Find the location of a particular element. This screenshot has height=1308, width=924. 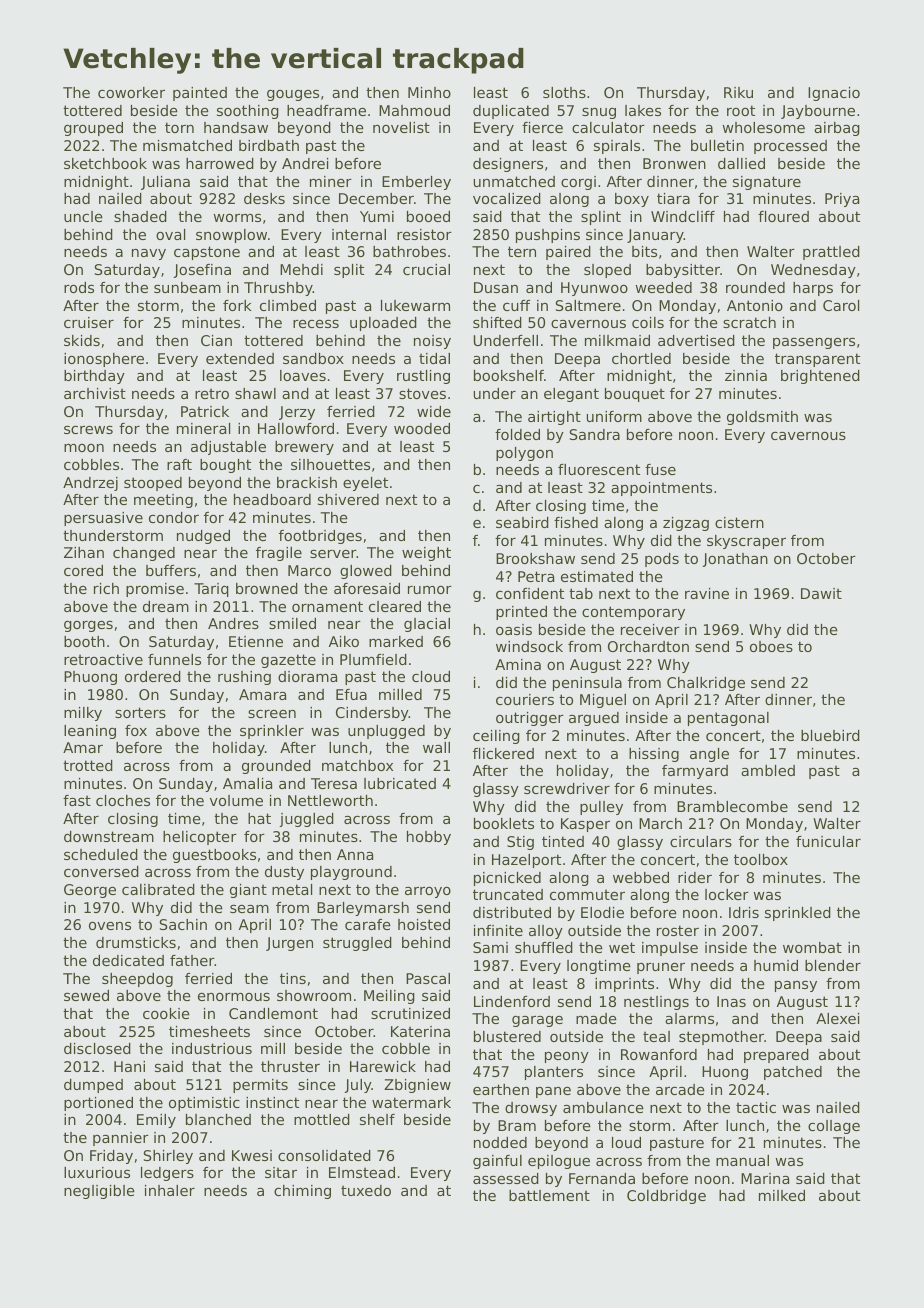

sloths is located at coordinates (564, 92).
